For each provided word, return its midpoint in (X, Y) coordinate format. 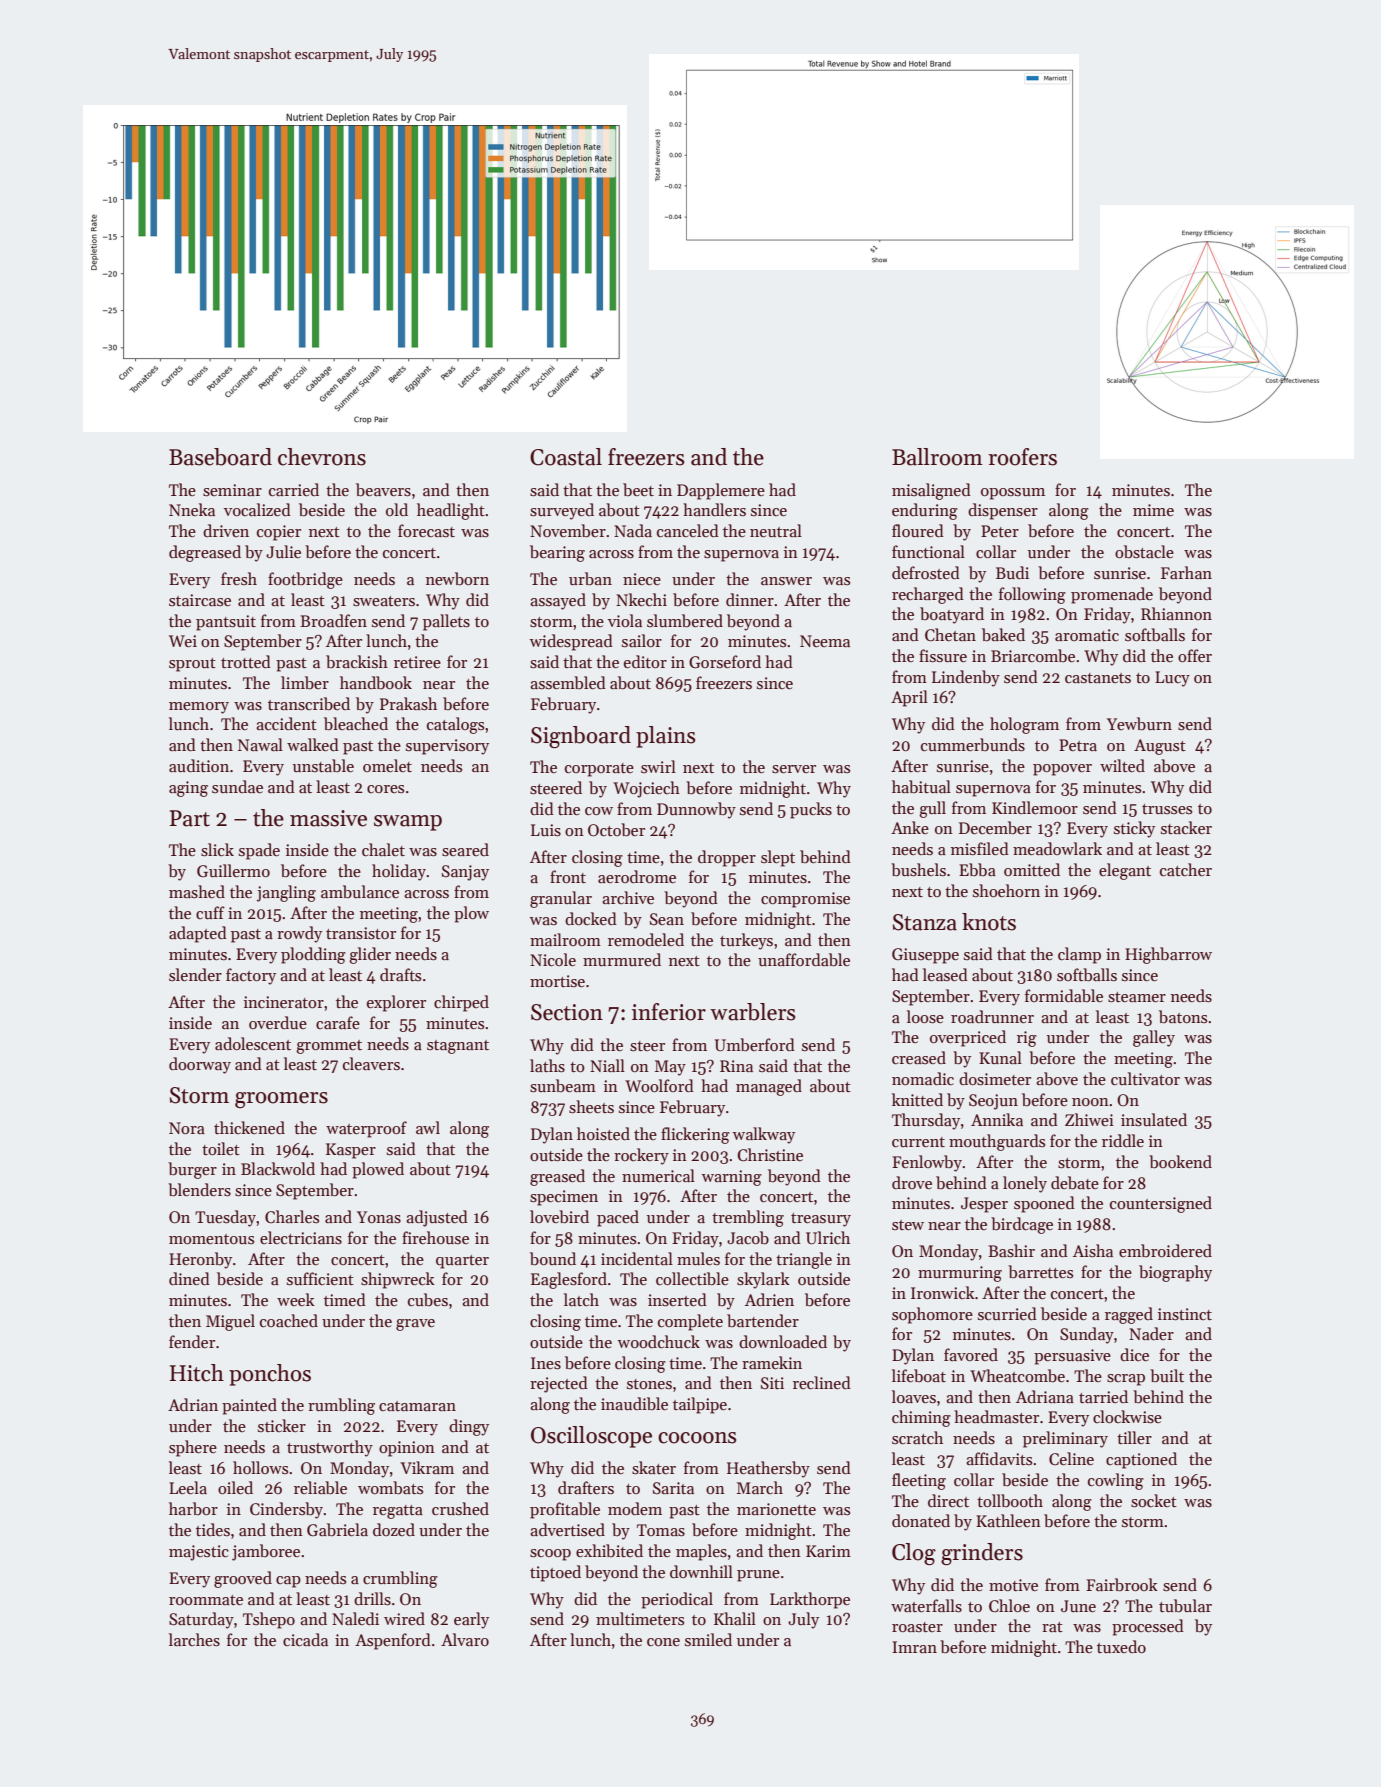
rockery (641, 1156)
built (1167, 1376)
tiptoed (555, 1573)
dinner (750, 599)
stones (649, 1384)
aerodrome (637, 876)
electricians (301, 1238)
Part (190, 818)
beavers (383, 490)
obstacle (1144, 552)
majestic (199, 1553)
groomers (281, 1100)
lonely (1025, 1184)
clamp (1079, 955)
